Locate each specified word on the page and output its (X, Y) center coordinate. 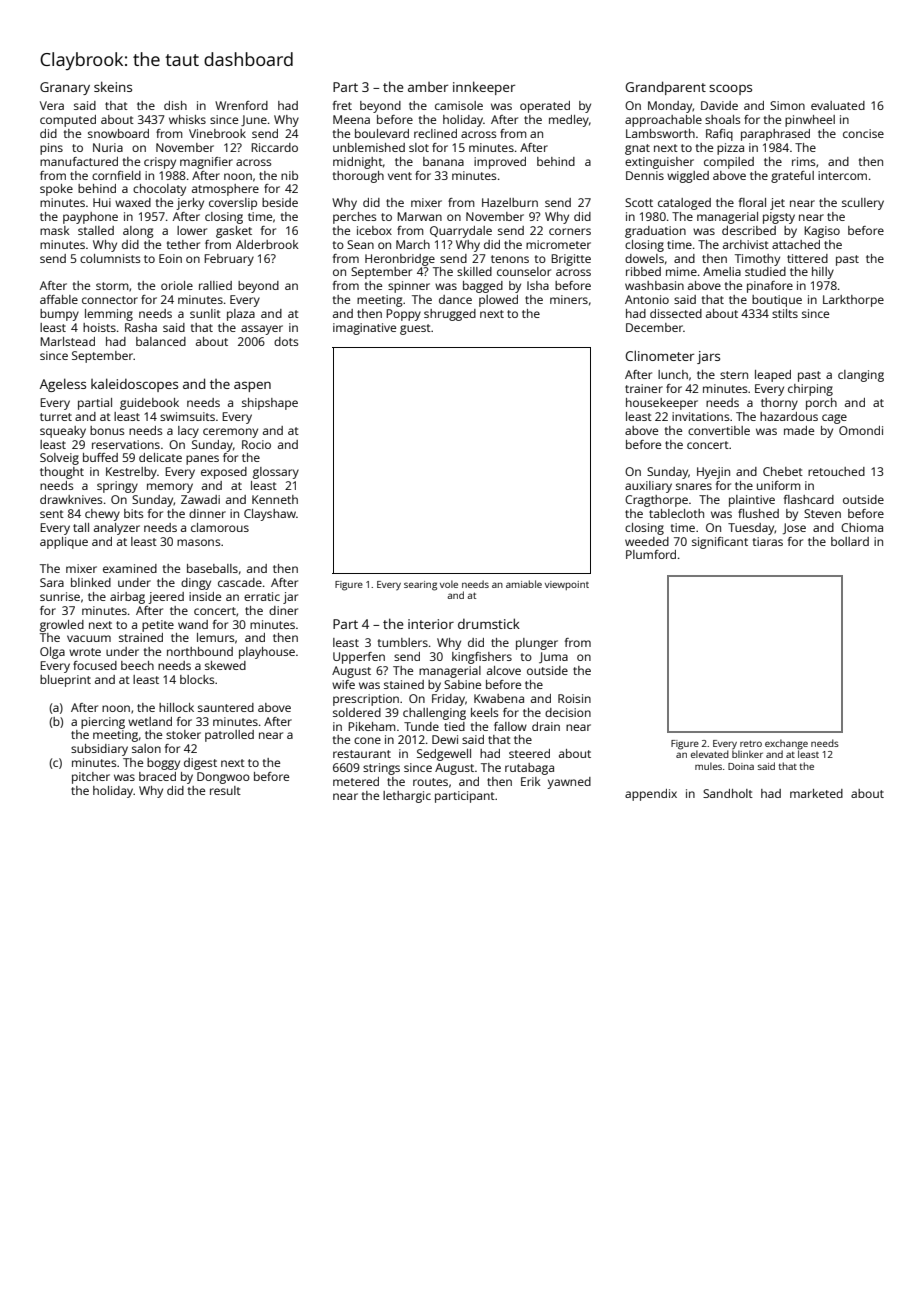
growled (62, 626)
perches (354, 218)
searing (420, 586)
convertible (719, 430)
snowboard (118, 133)
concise (863, 133)
